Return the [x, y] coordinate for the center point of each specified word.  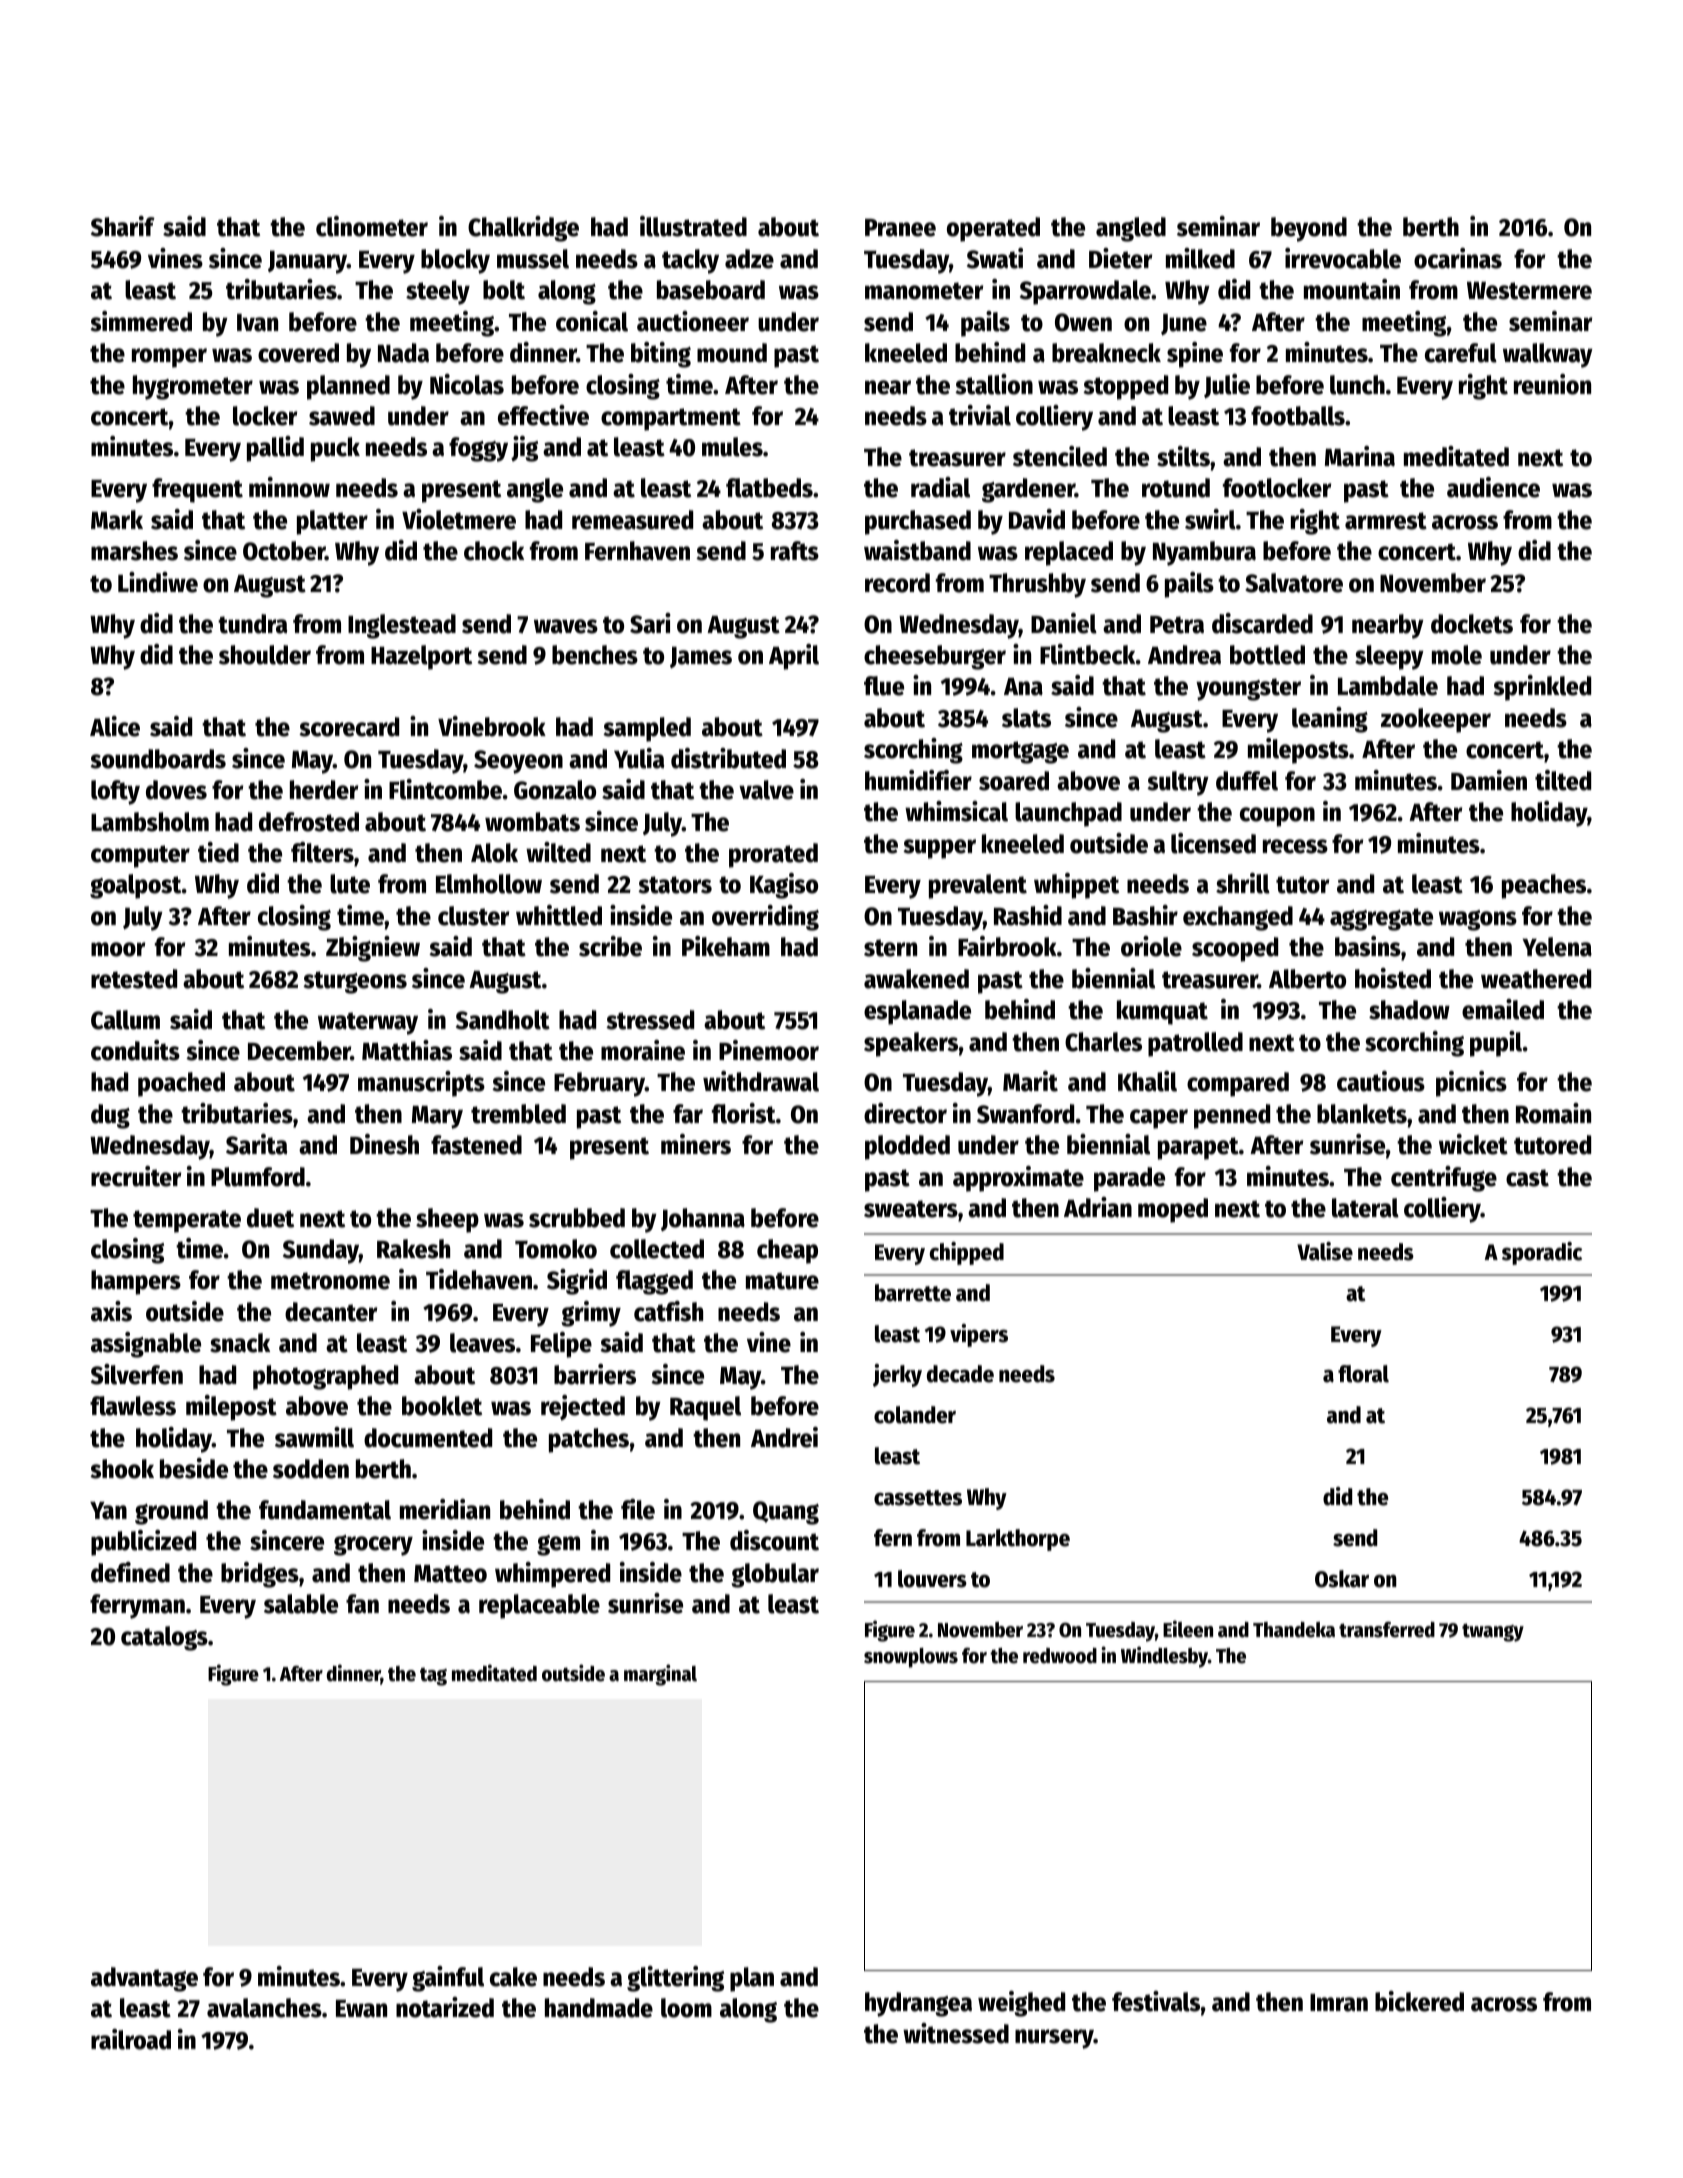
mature [782, 1281]
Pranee [900, 228]
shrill [1243, 883]
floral [1363, 1374]
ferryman [137, 1606]
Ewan [361, 2009]
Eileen [1188, 1629]
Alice [115, 726]
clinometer [372, 226]
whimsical [956, 811]
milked [1200, 258]
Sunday [321, 1251]
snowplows [911, 1658]
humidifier [918, 780]
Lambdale [1388, 686]
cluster [473, 916]
